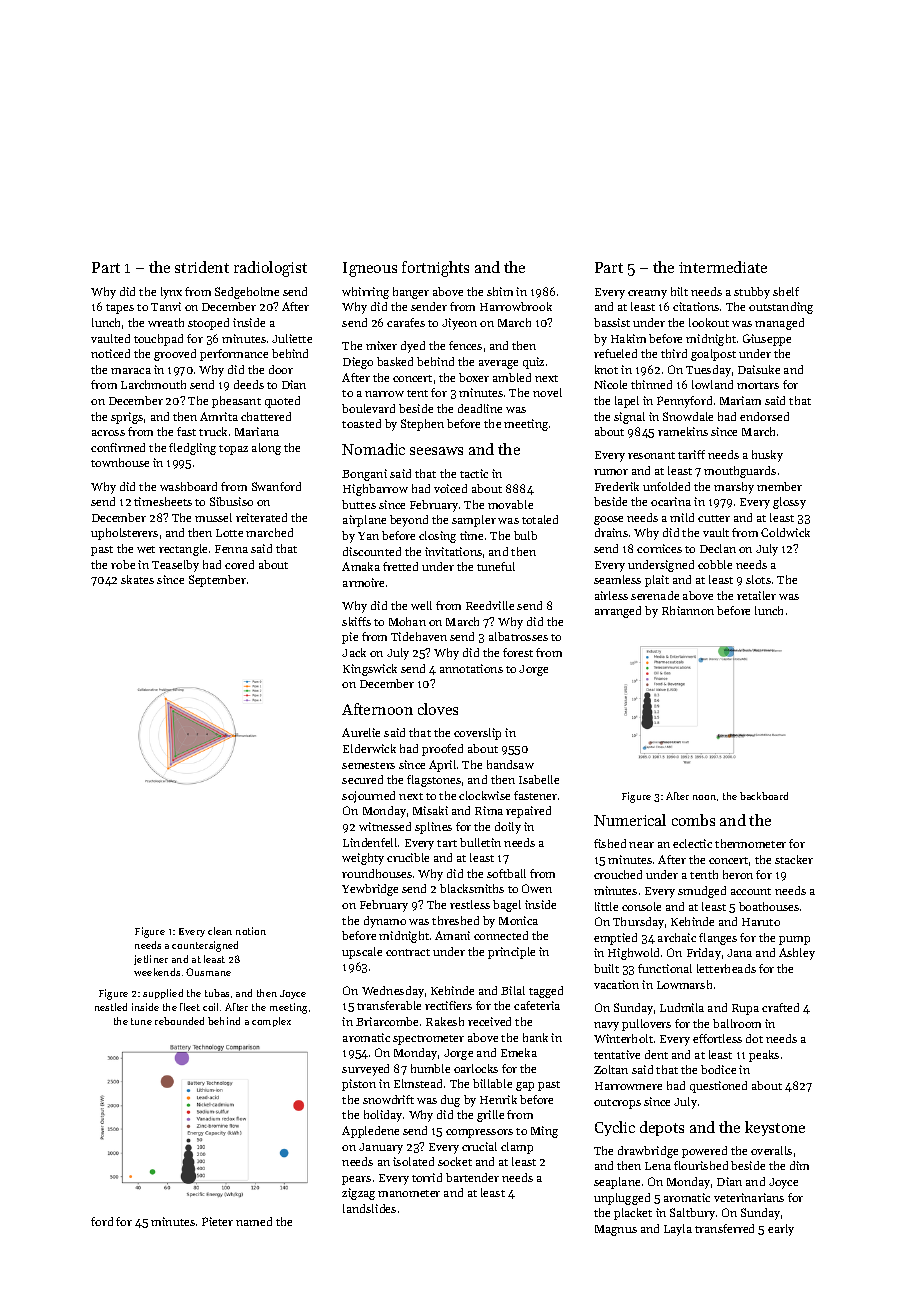 This document has height=1316, width=908. What do you see at coordinates (465, 345) in the document?
I see `fences` at bounding box center [465, 345].
